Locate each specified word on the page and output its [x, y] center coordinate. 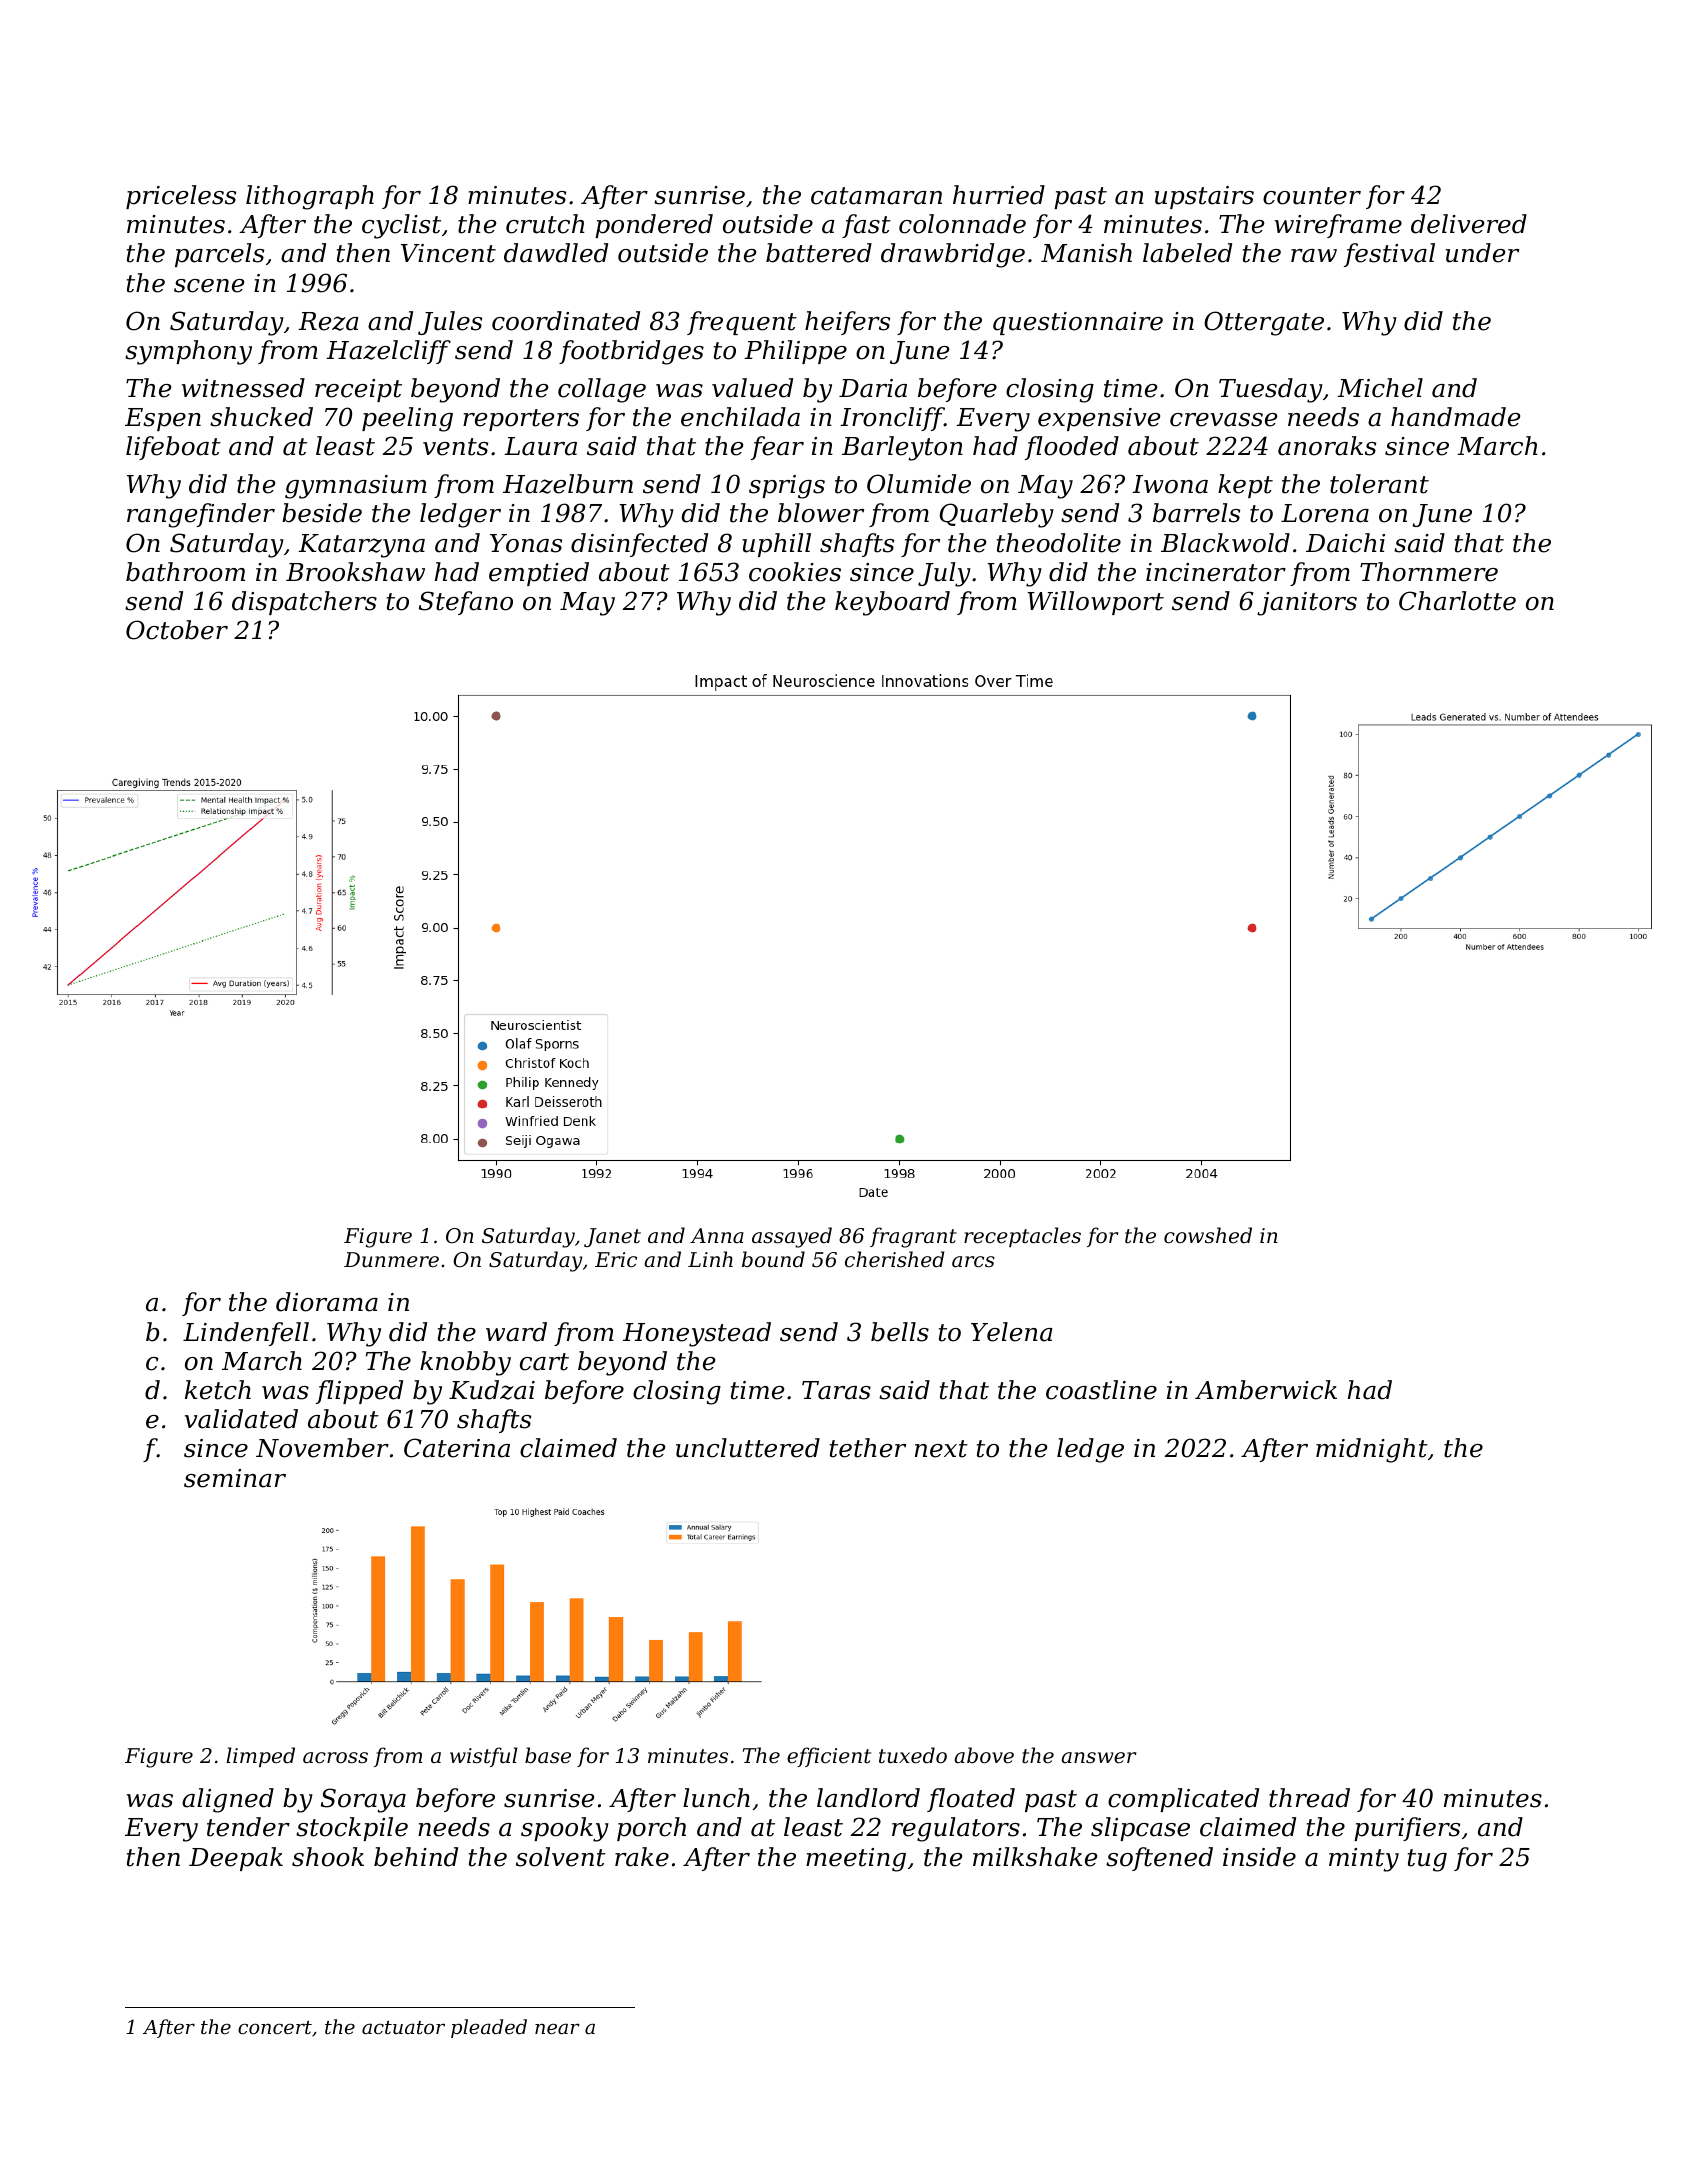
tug [1427, 1860]
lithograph [310, 197]
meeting [856, 1860]
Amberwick [1266, 1390]
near [557, 2028]
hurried [999, 195]
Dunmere [391, 1260]
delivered [1469, 224]
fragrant [913, 1237]
